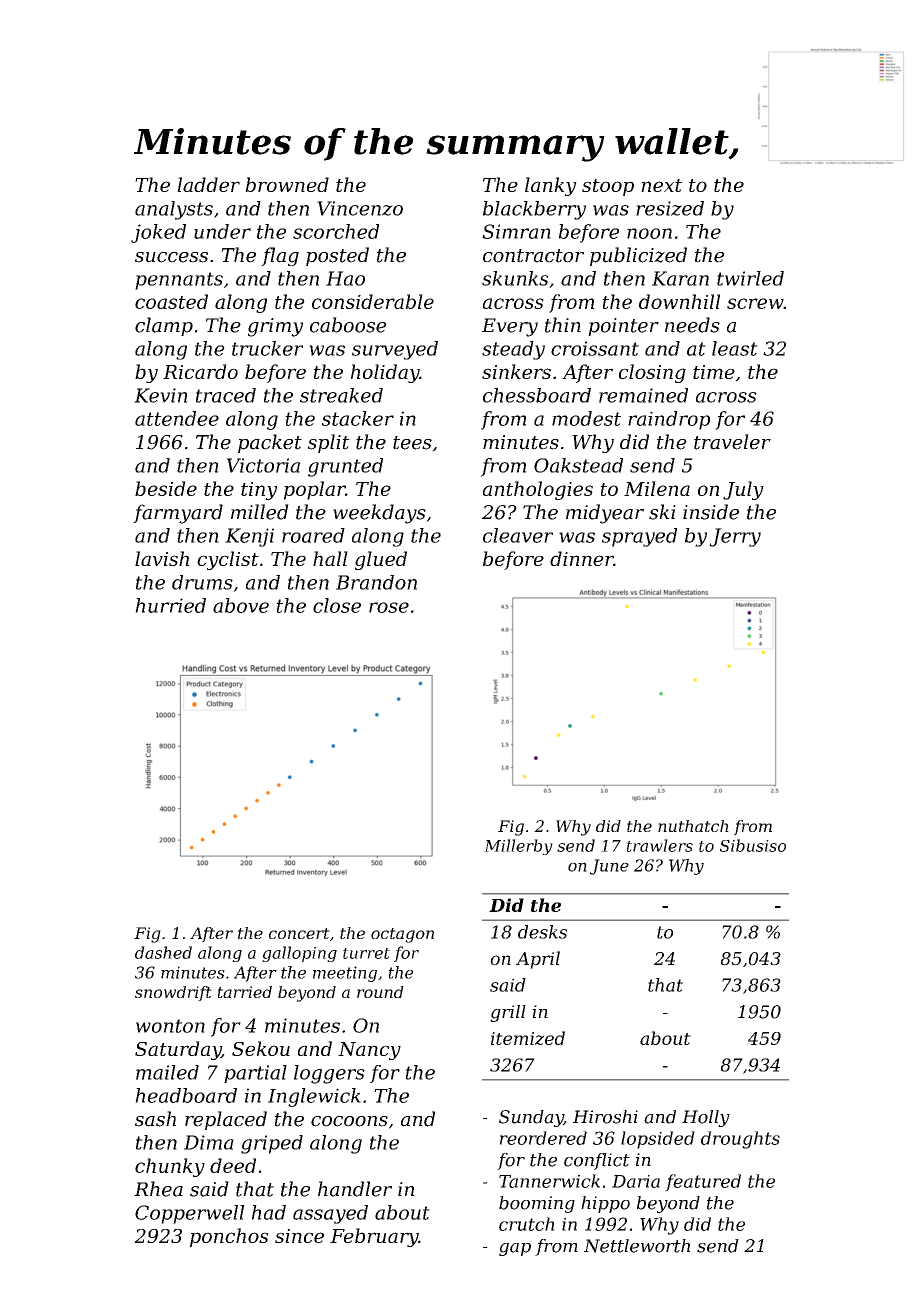  Describe the element at coordinates (703, 1183) in the screenshot. I see `featured` at that location.
